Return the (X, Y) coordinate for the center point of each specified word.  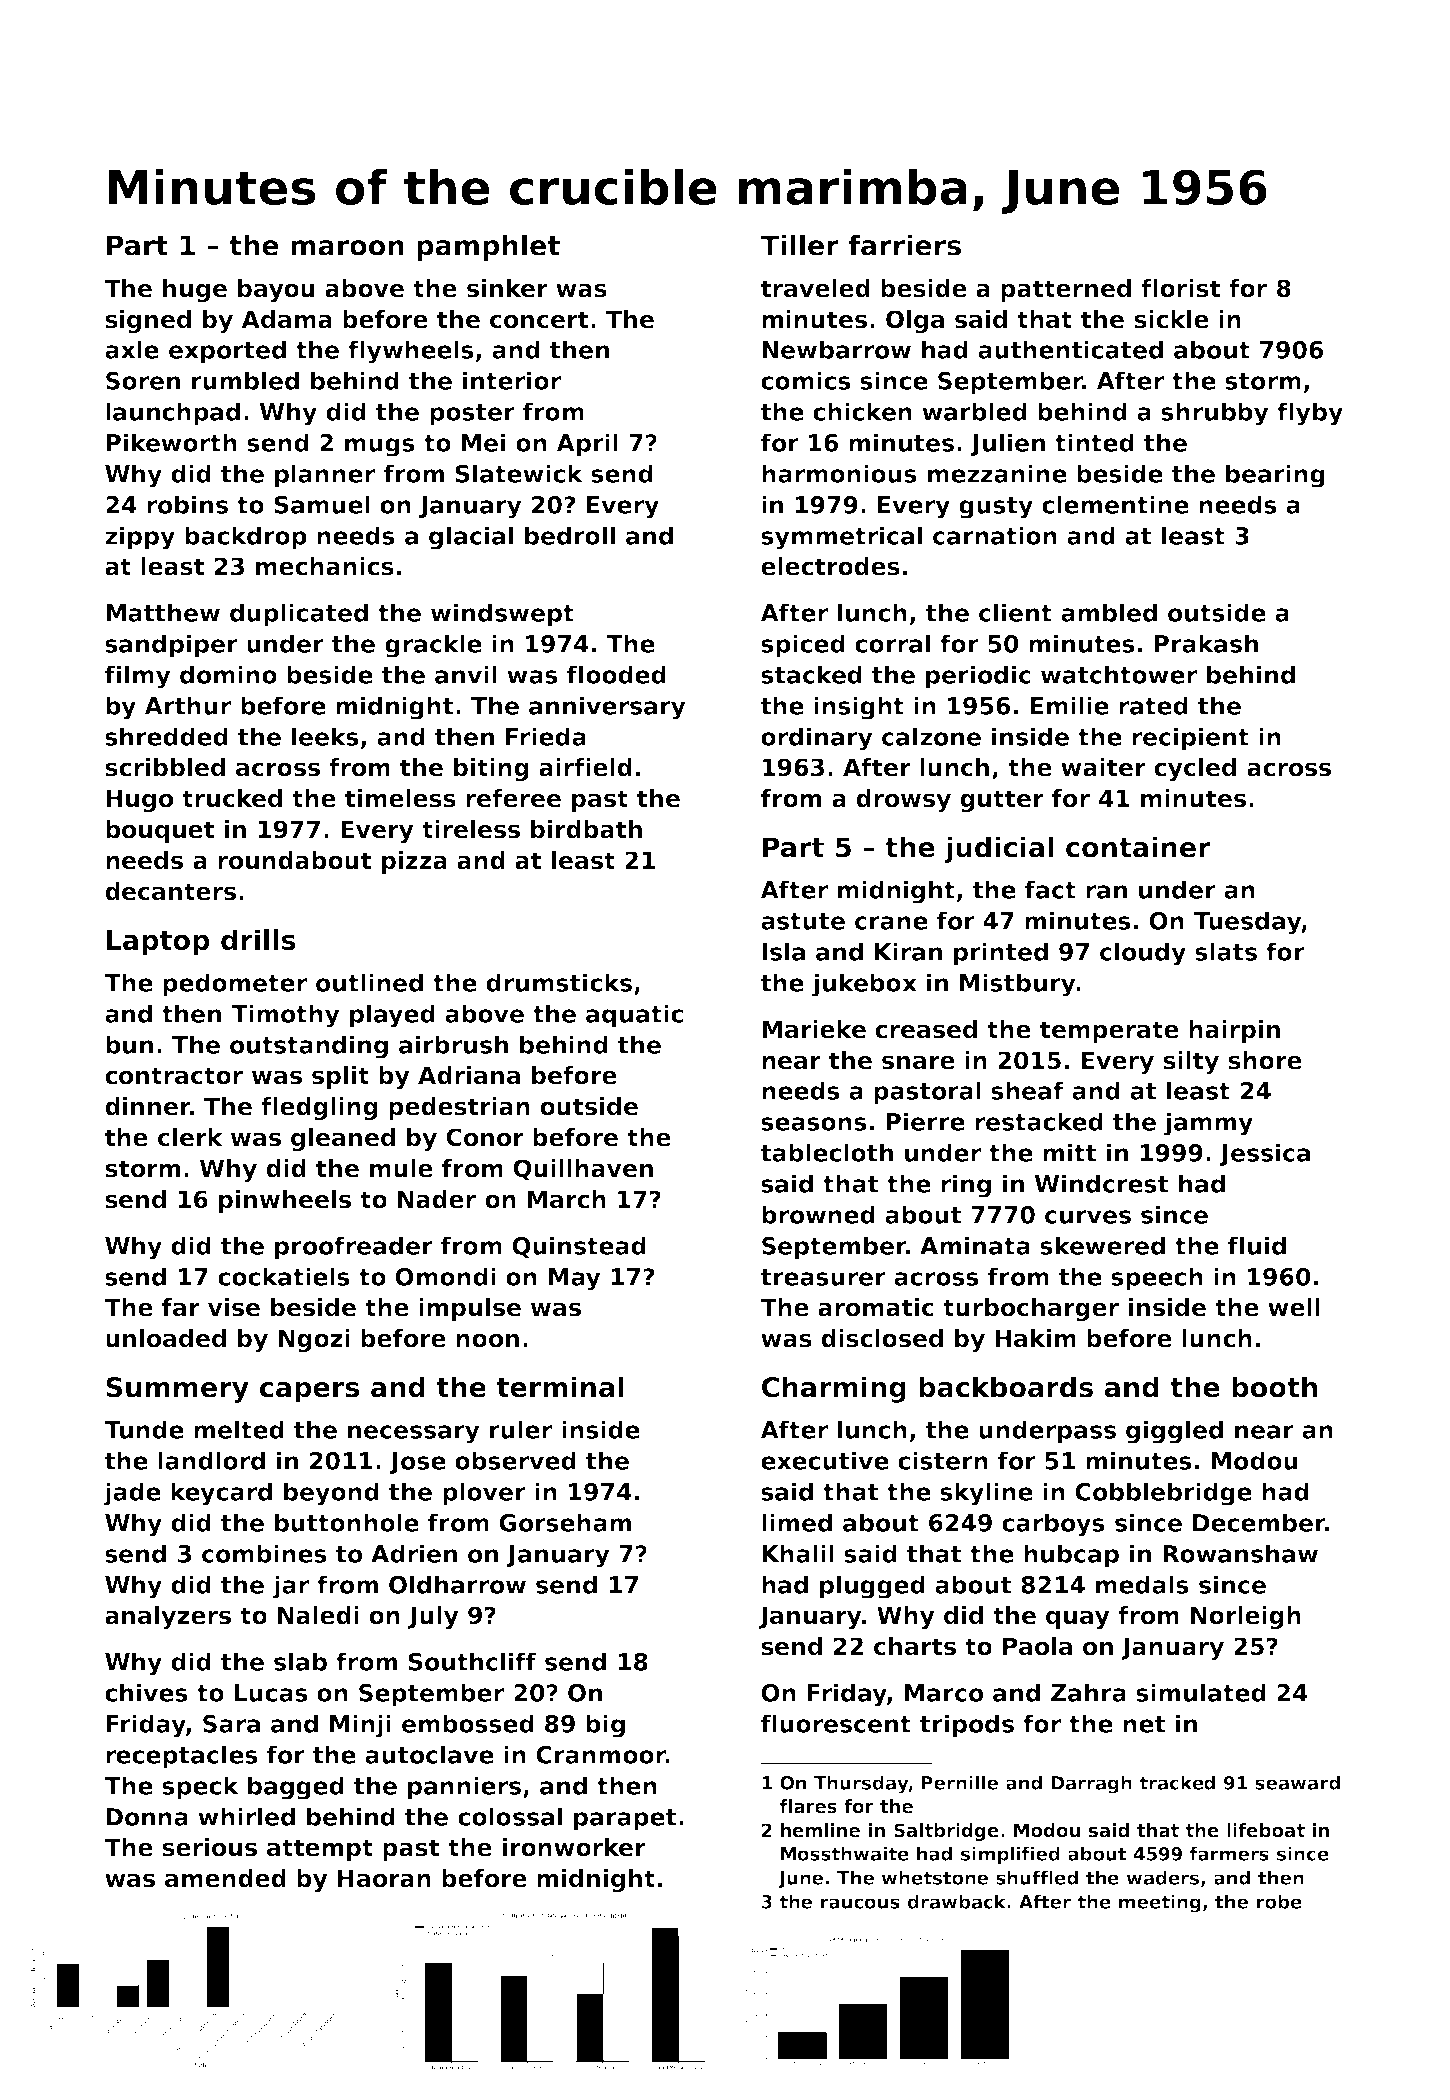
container (1138, 847)
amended (225, 1878)
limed (797, 1522)
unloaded (166, 1338)
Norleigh (1246, 1617)
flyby (1310, 414)
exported (227, 352)
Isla (783, 951)
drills (258, 940)
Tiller (799, 245)
